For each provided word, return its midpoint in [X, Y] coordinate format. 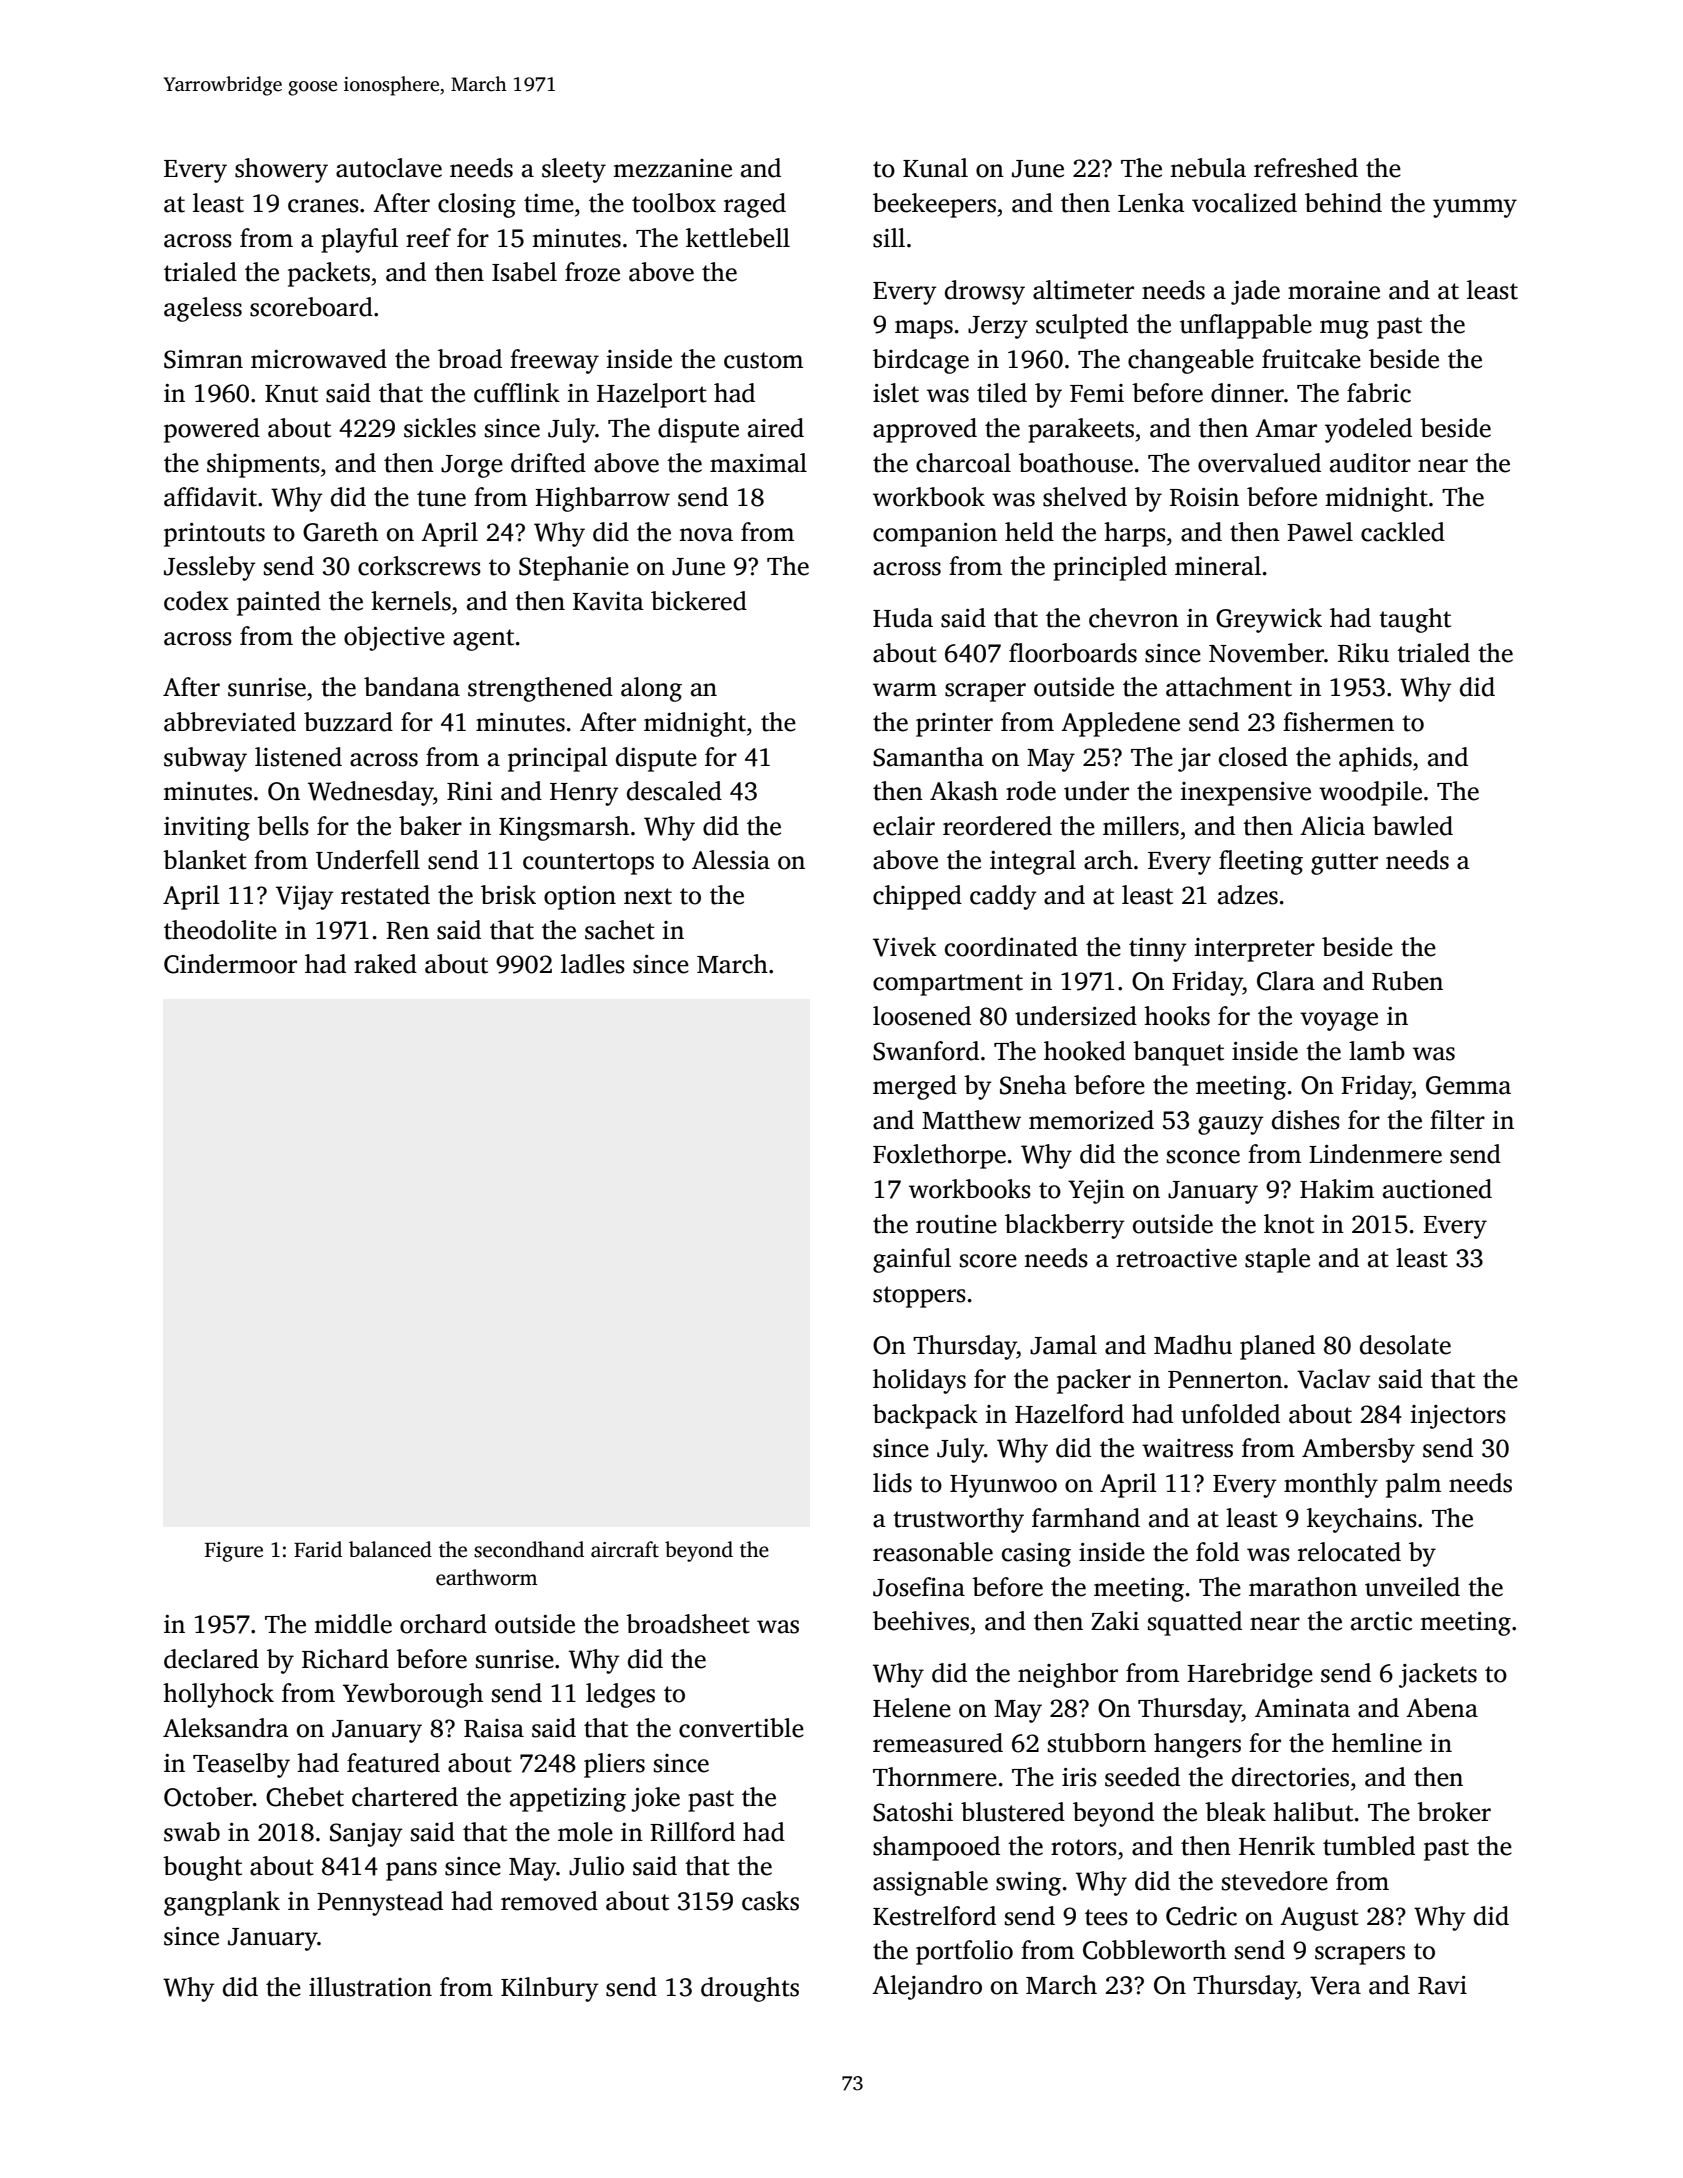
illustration [370, 1987]
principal [558, 759]
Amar [1286, 428]
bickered [699, 601]
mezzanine [672, 168]
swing [1028, 1884]
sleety [574, 170]
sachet [620, 930]
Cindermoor [230, 964]
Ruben [1407, 981]
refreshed [1306, 168]
